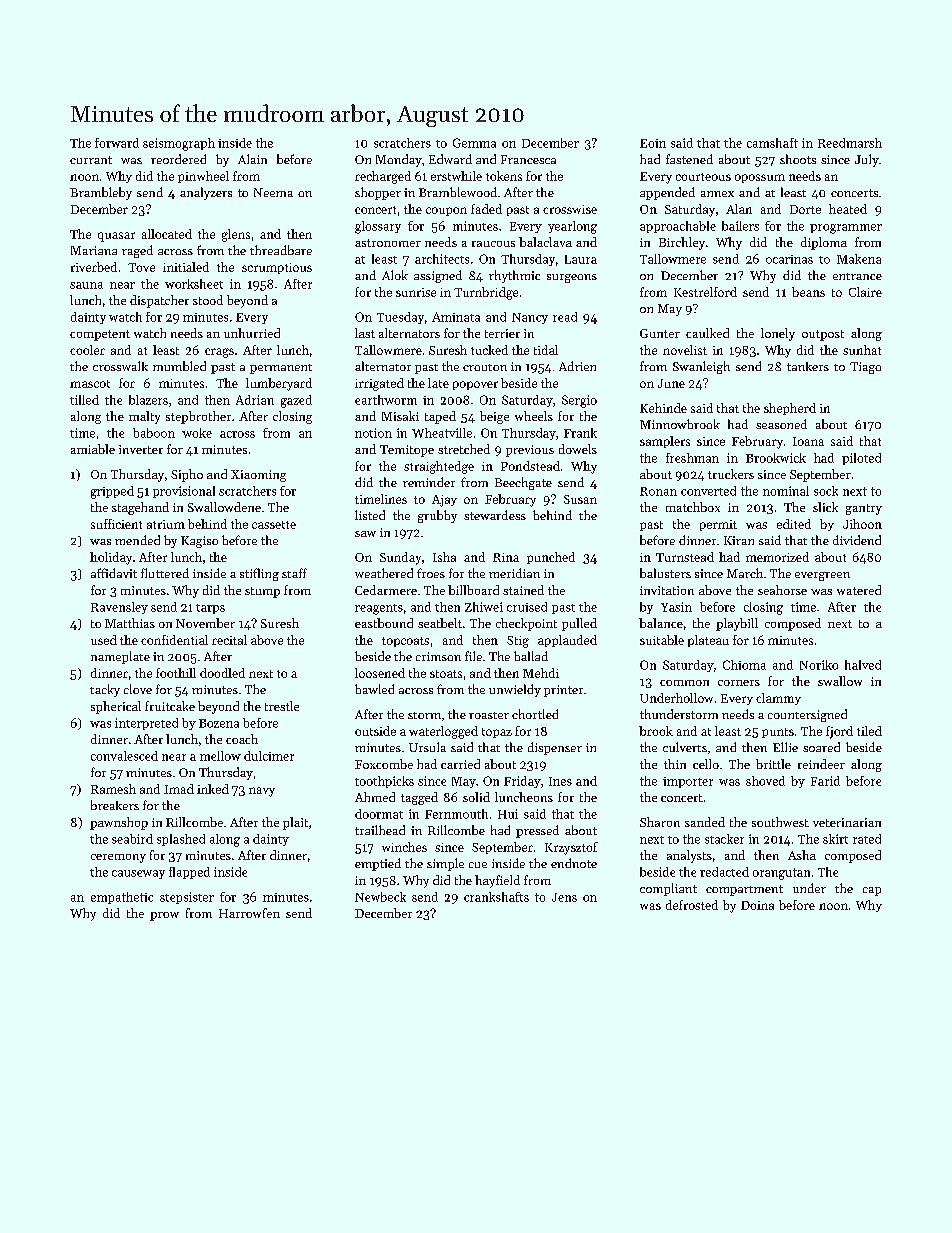  What do you see at coordinates (867, 160) in the screenshot?
I see `July` at bounding box center [867, 160].
